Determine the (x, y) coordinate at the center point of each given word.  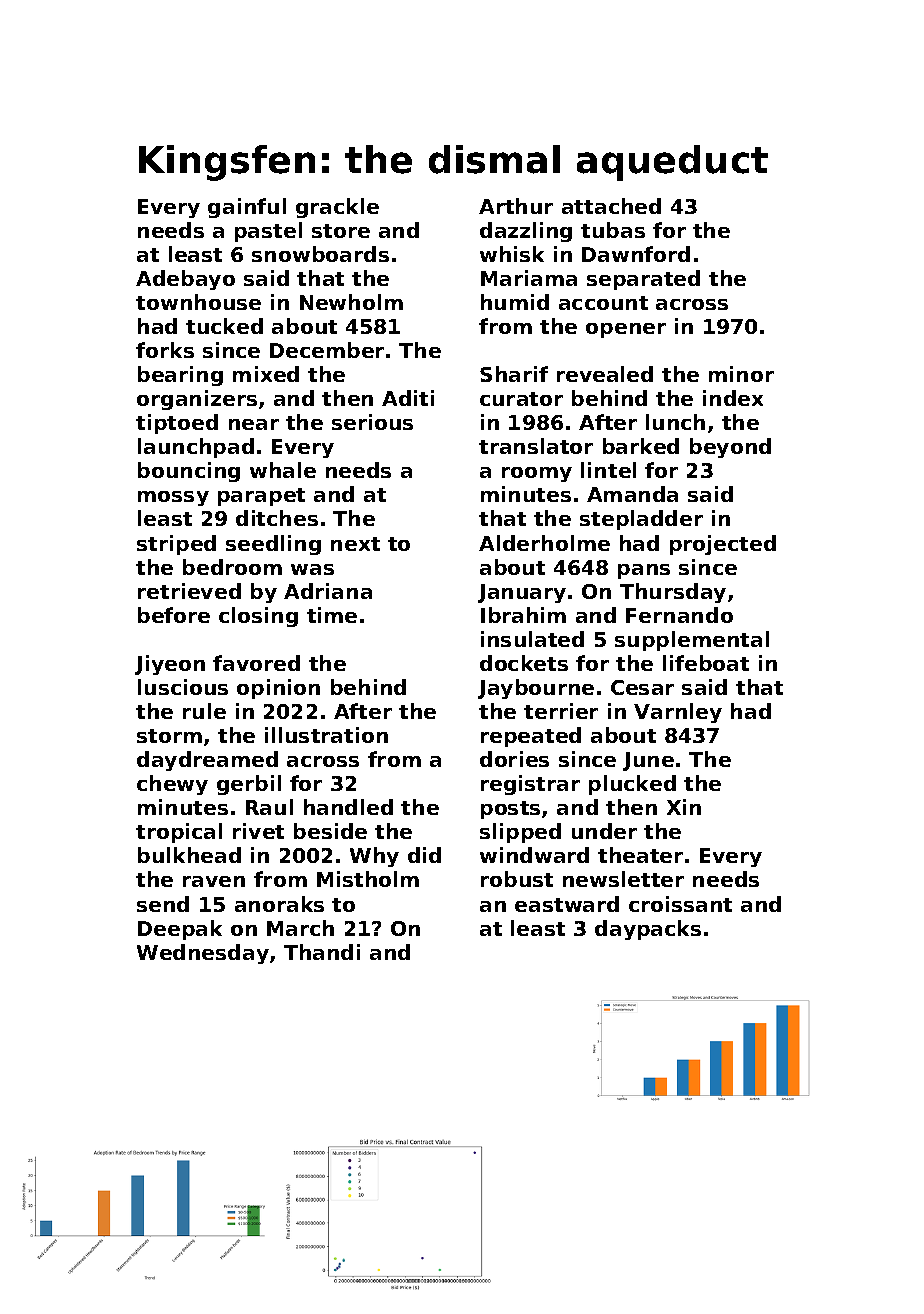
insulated (532, 639)
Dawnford (636, 254)
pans (644, 571)
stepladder (641, 520)
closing (258, 617)
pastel (268, 232)
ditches (277, 518)
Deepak (180, 930)
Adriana (328, 591)
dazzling (526, 232)
